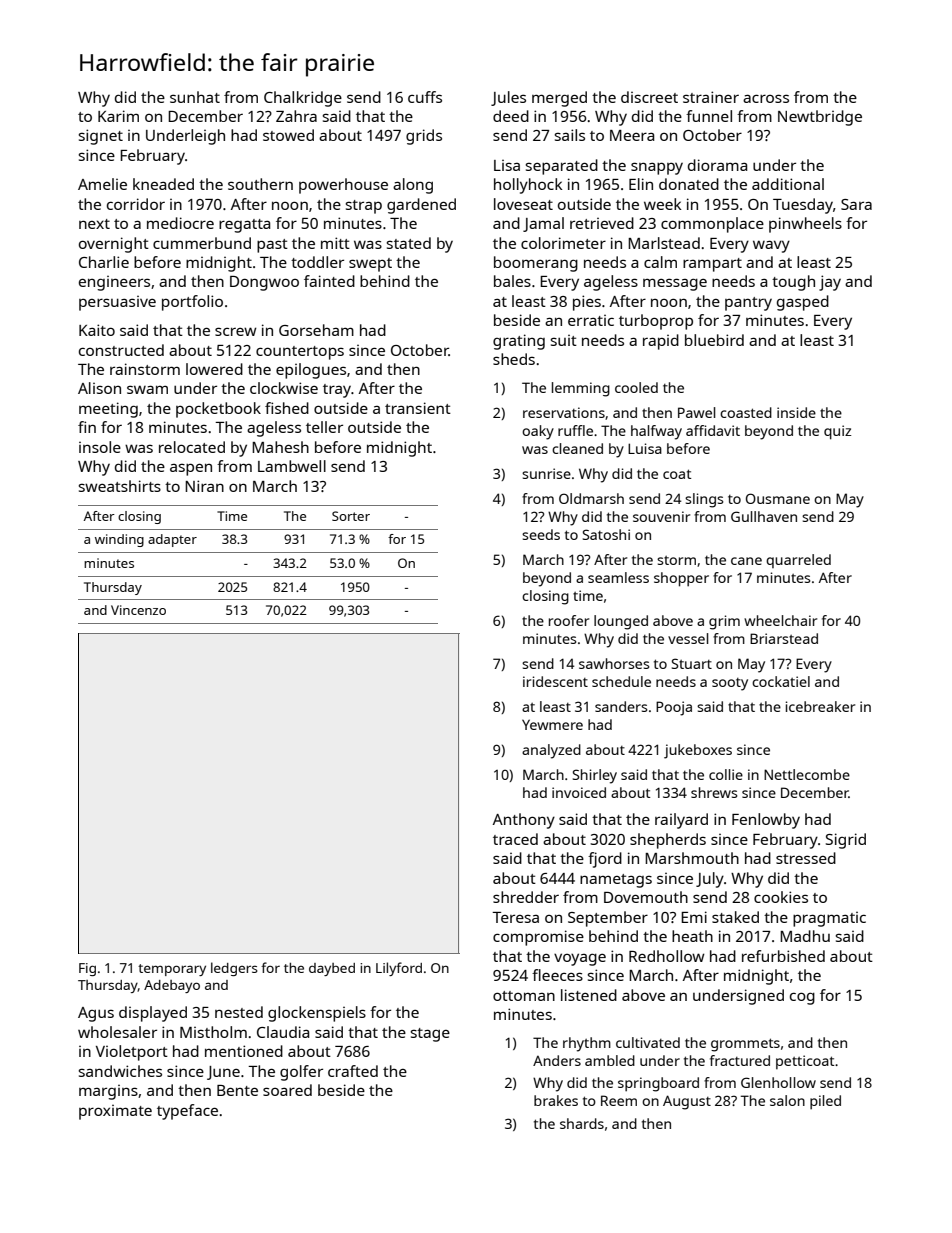 This document has height=1233, width=952. Describe the element at coordinates (316, 330) in the document. I see `Gorseham` at that location.
